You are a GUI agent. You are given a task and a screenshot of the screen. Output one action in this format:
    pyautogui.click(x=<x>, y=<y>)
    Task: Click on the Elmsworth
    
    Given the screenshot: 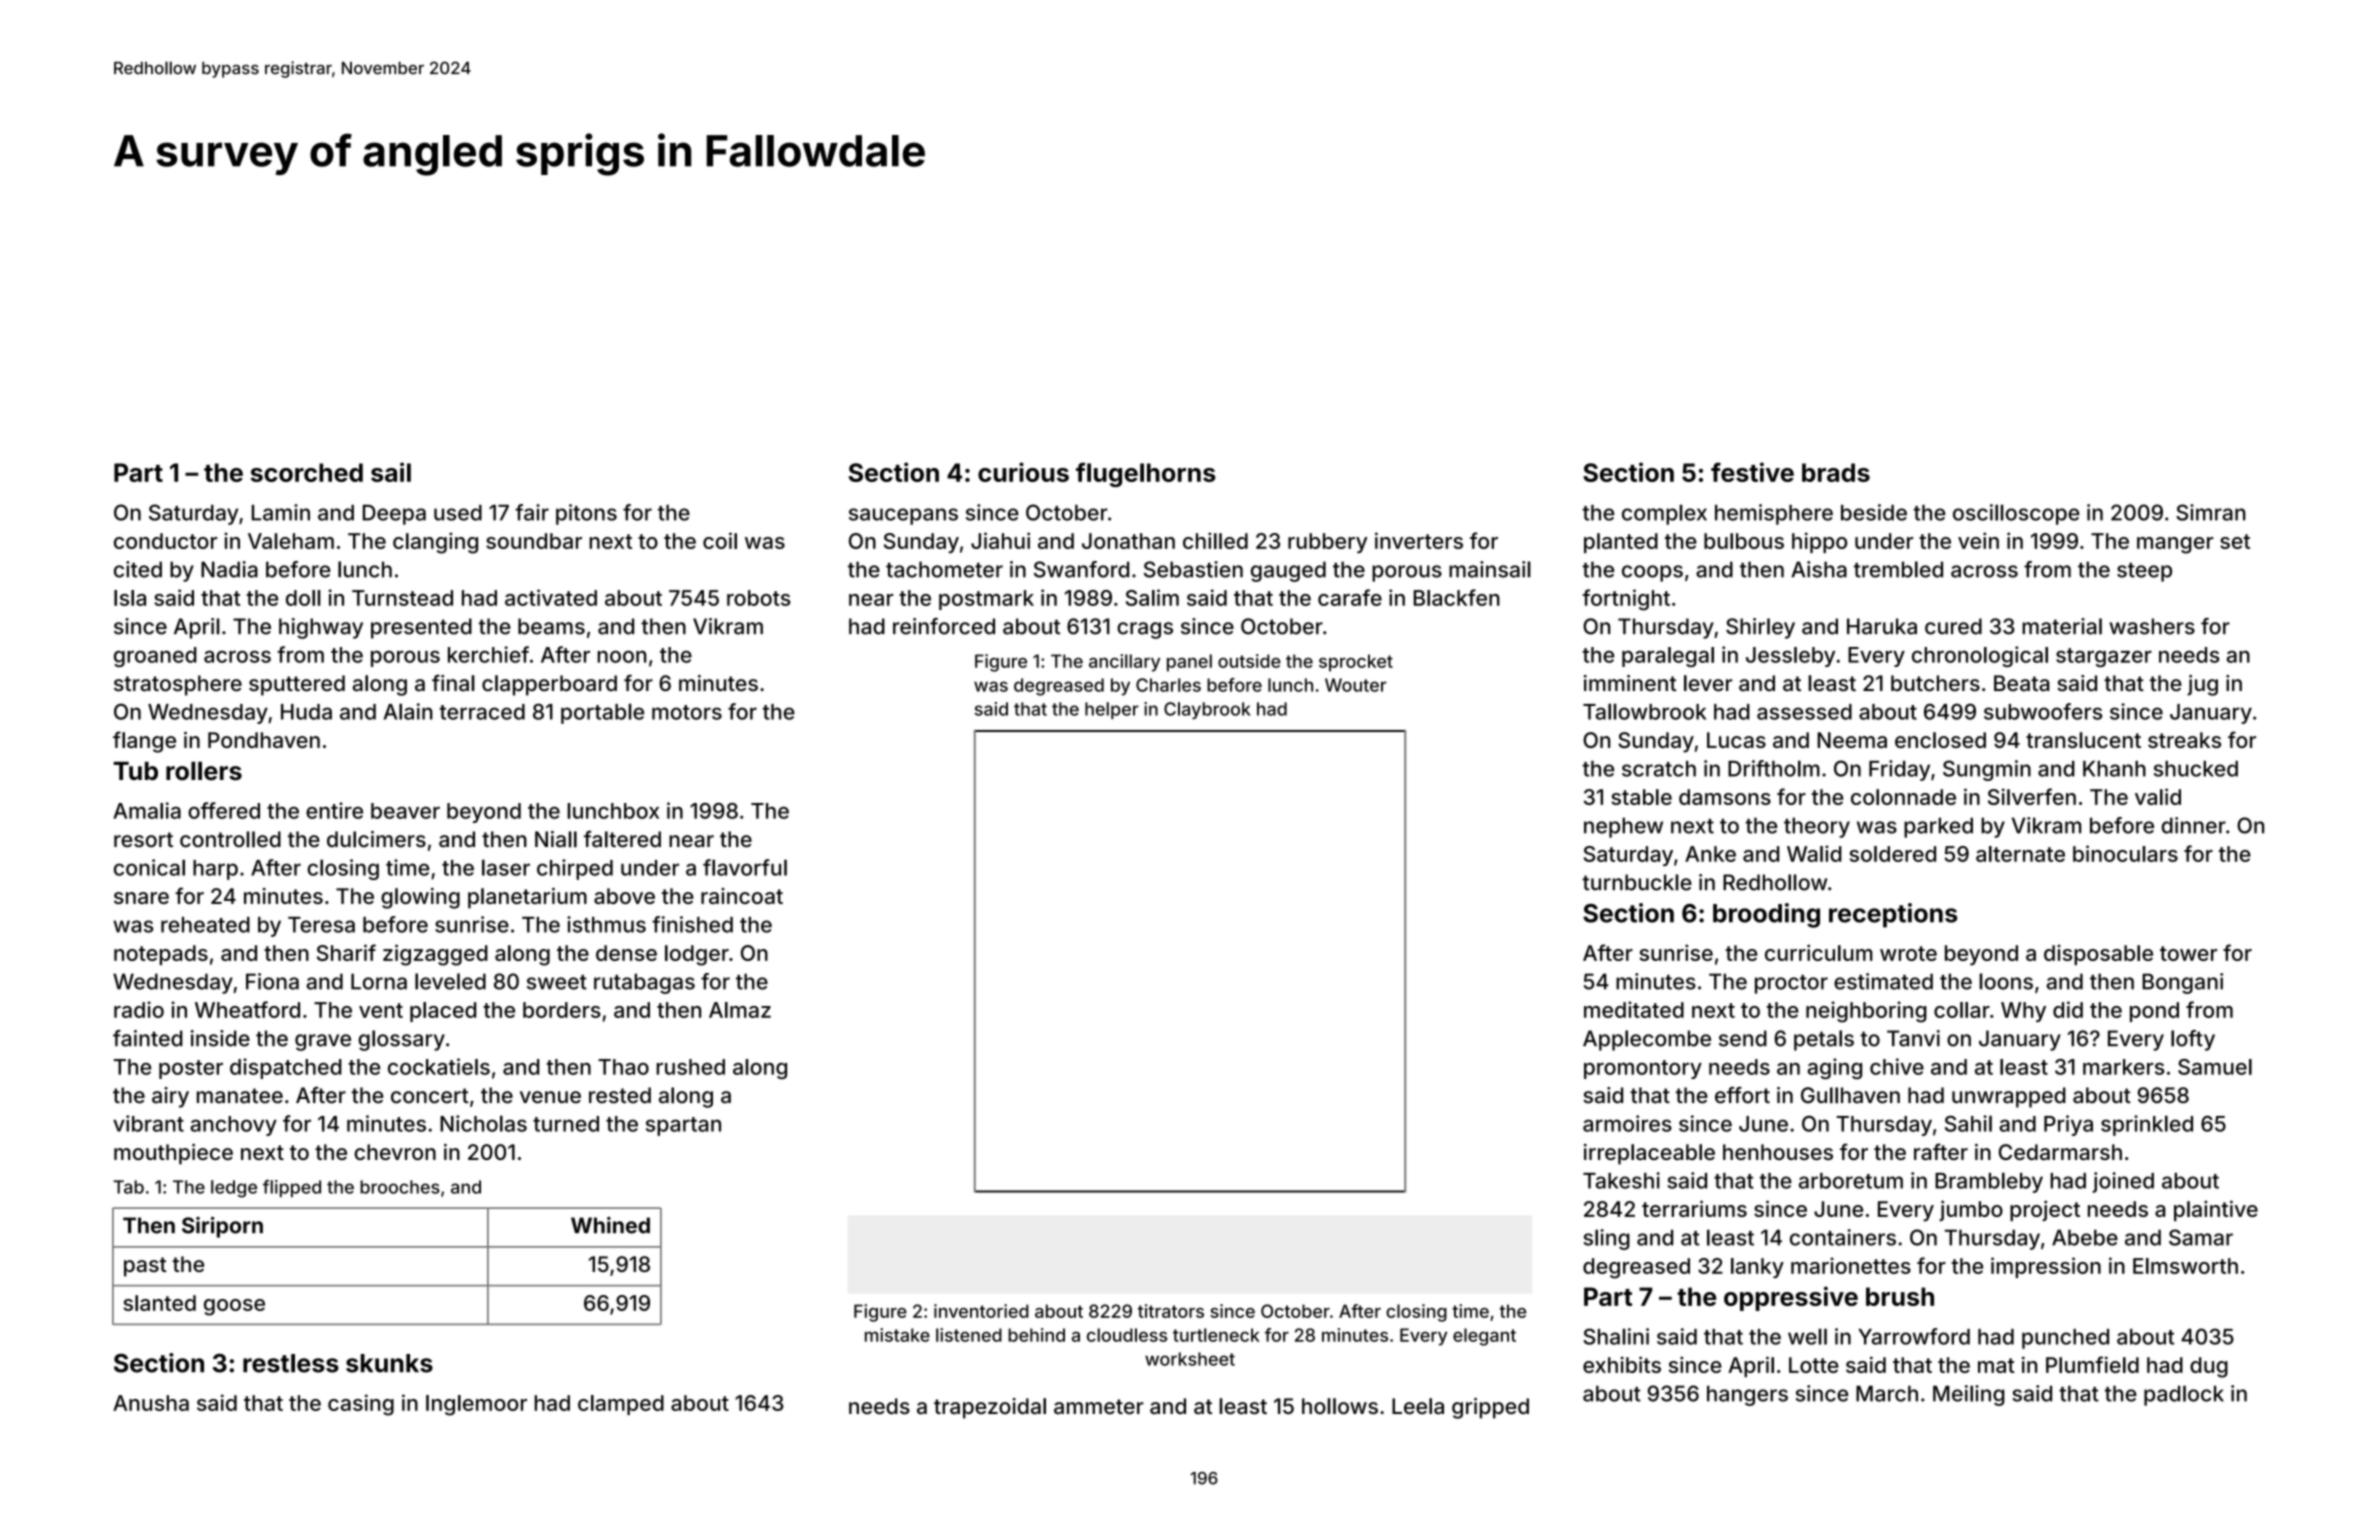 What is the action you would take?
    pyautogui.click(x=2185, y=1266)
